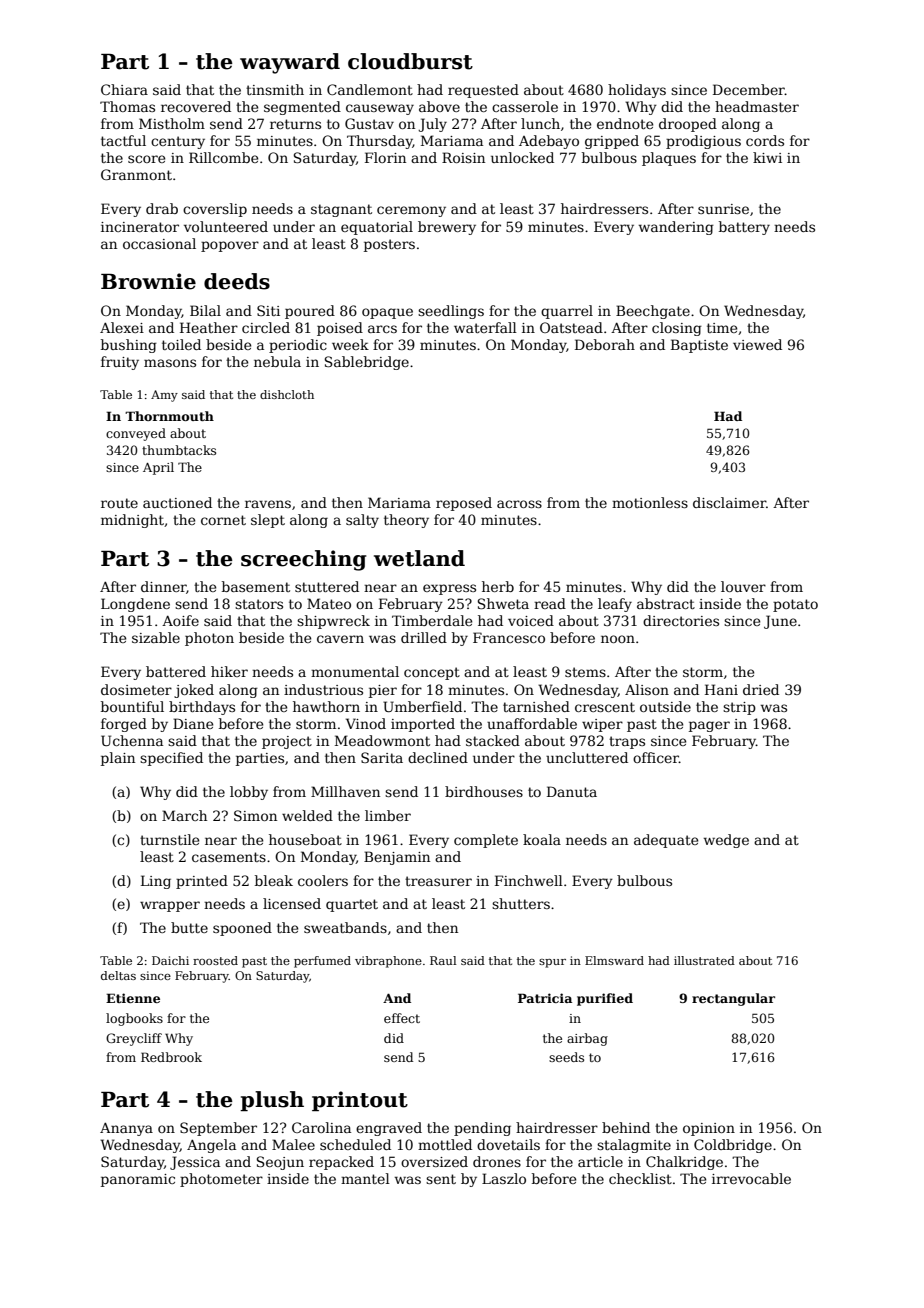 The height and width of the screenshot is (1308, 924). What do you see at coordinates (295, 124) in the screenshot?
I see `returns` at bounding box center [295, 124].
